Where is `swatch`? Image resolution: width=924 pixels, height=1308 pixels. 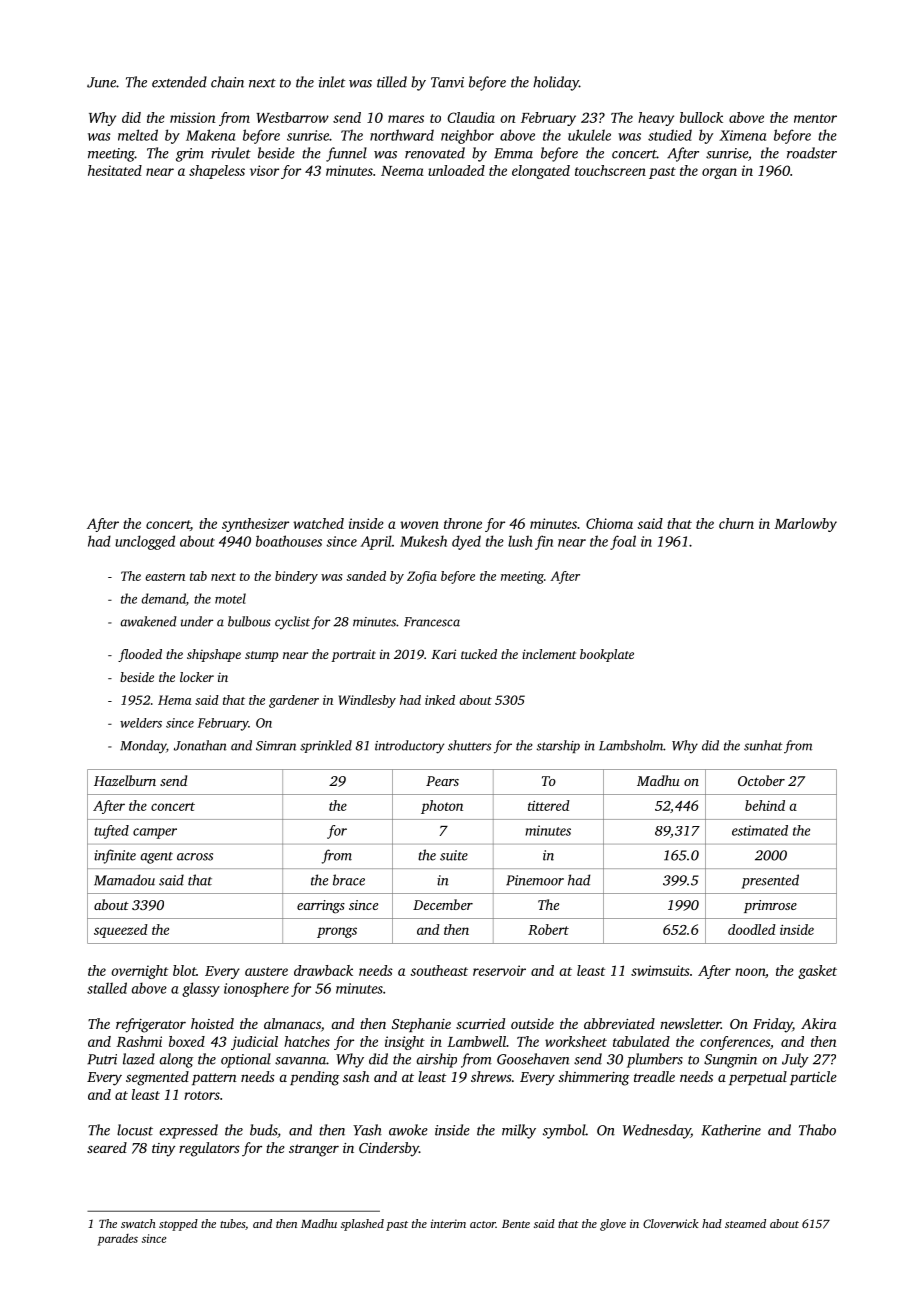
swatch is located at coordinates (138, 1223).
